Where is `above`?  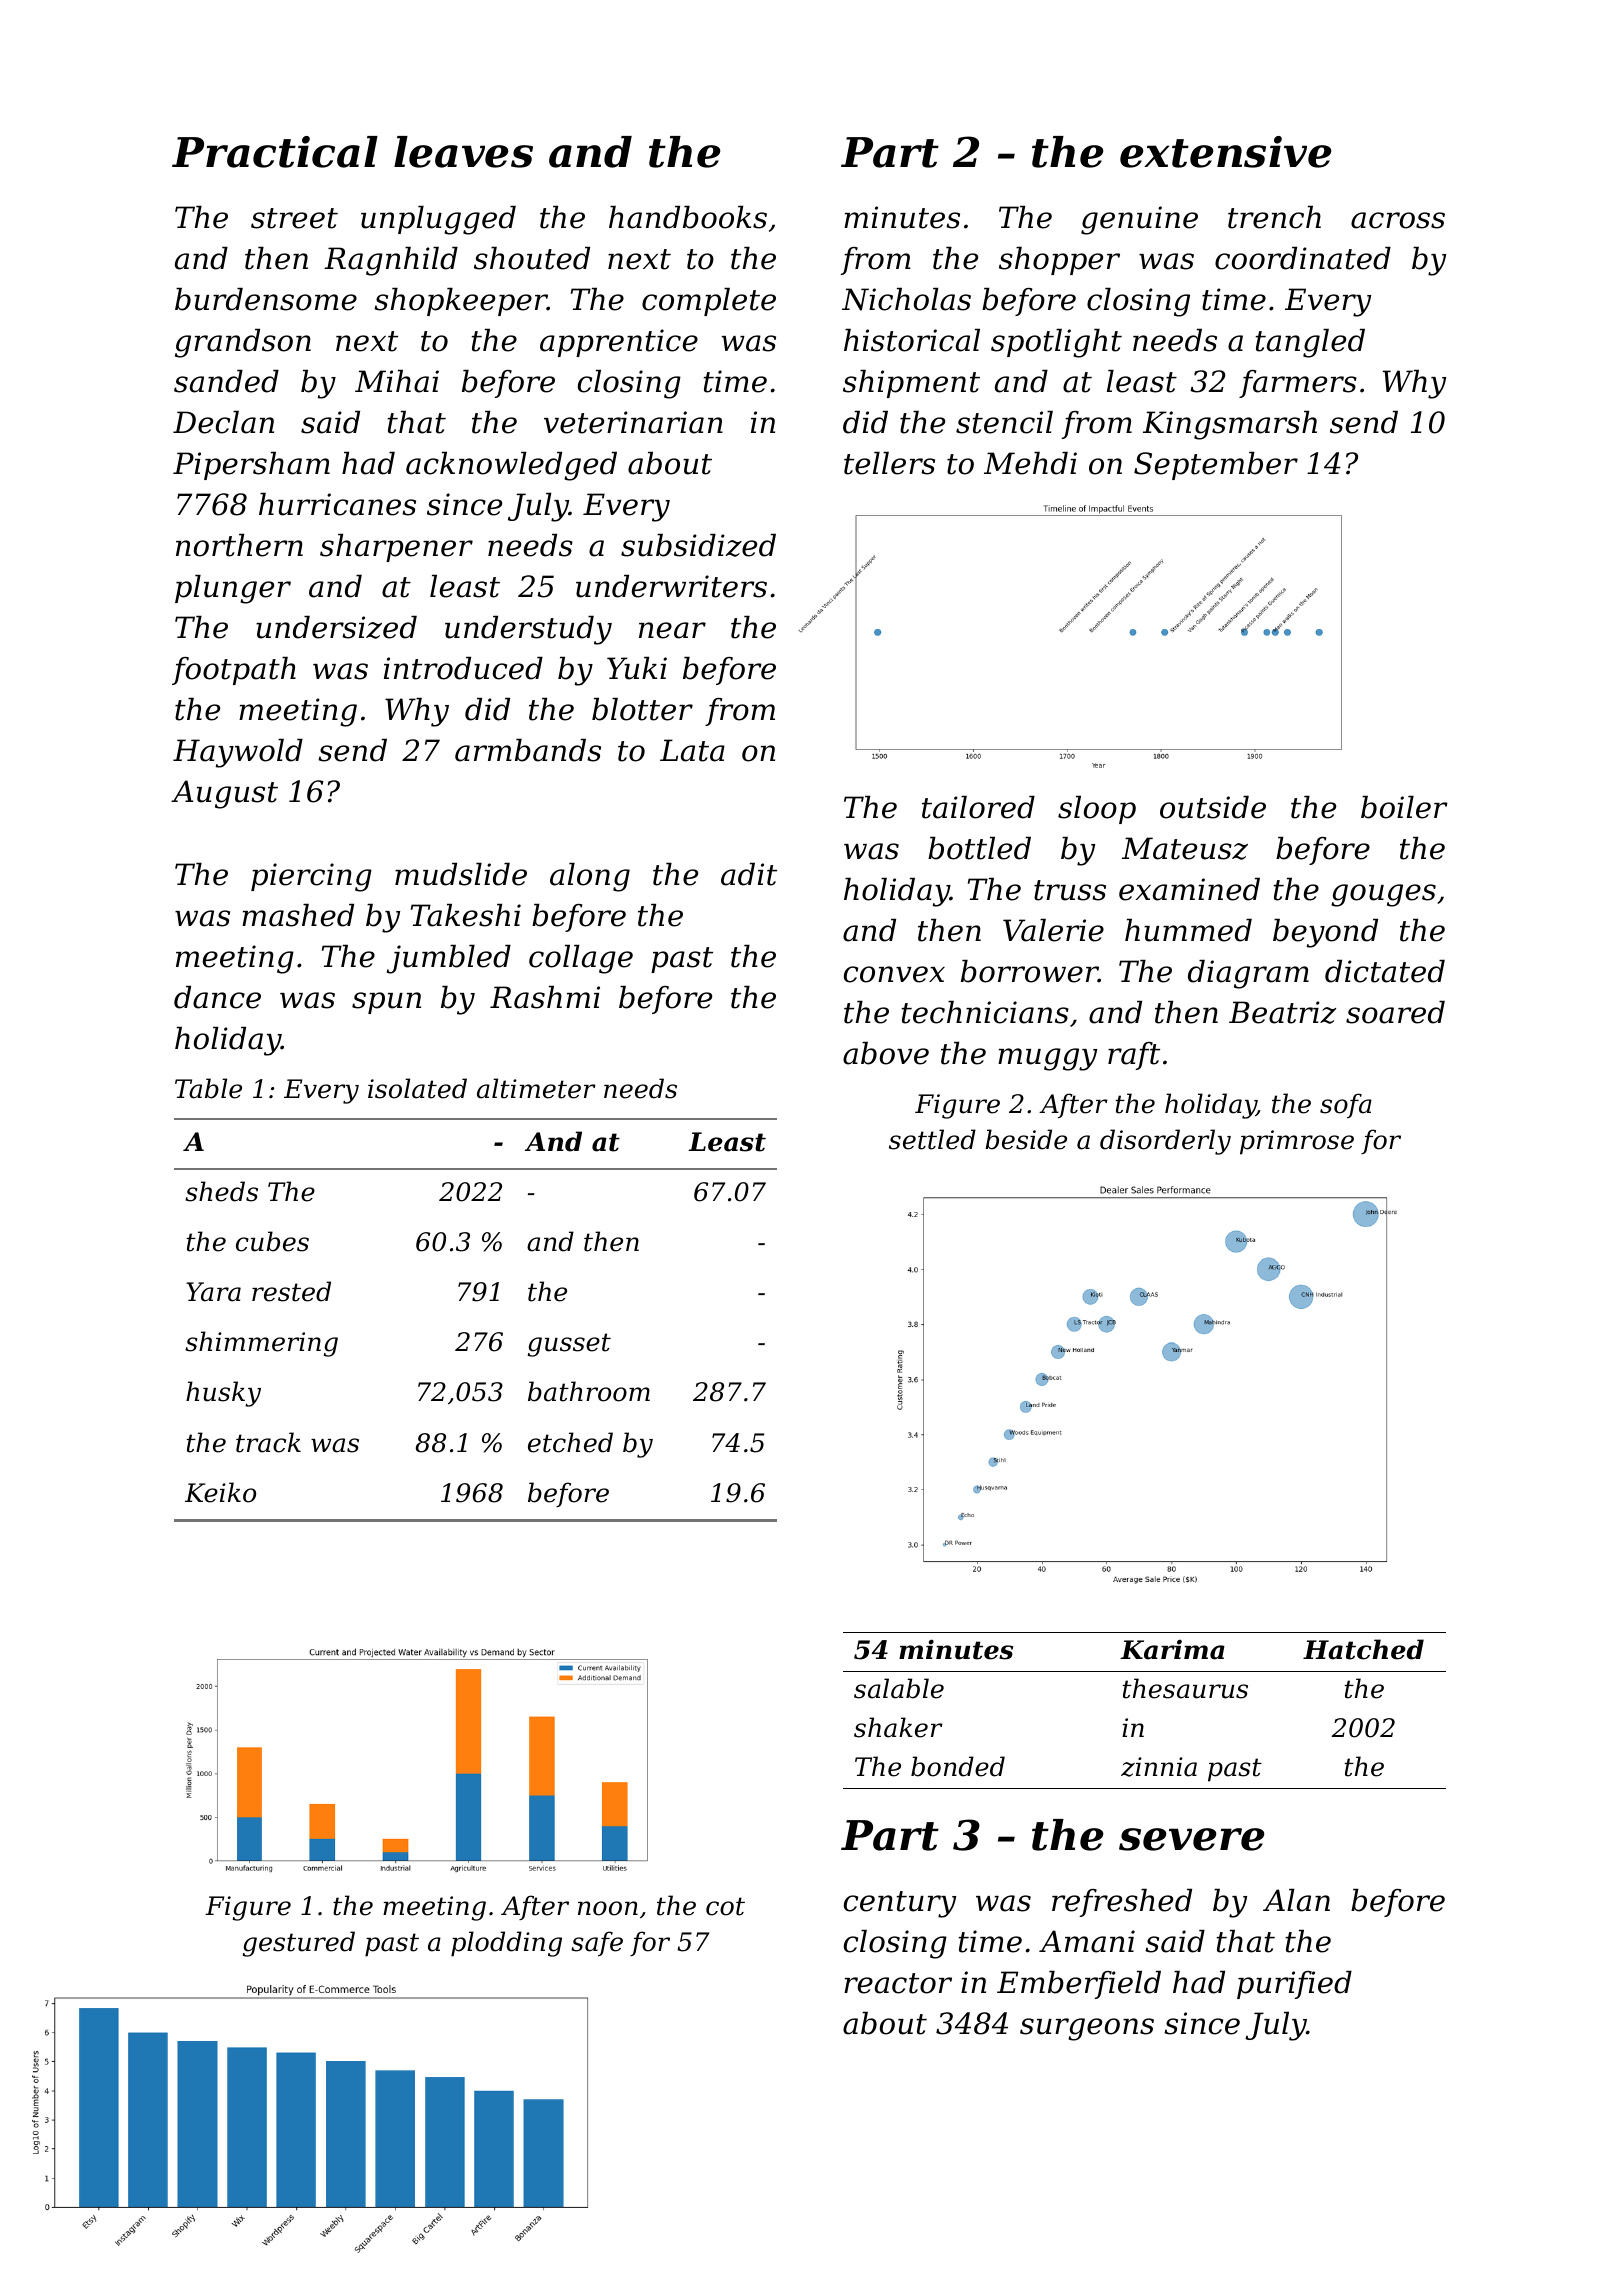 above is located at coordinates (886, 1053).
